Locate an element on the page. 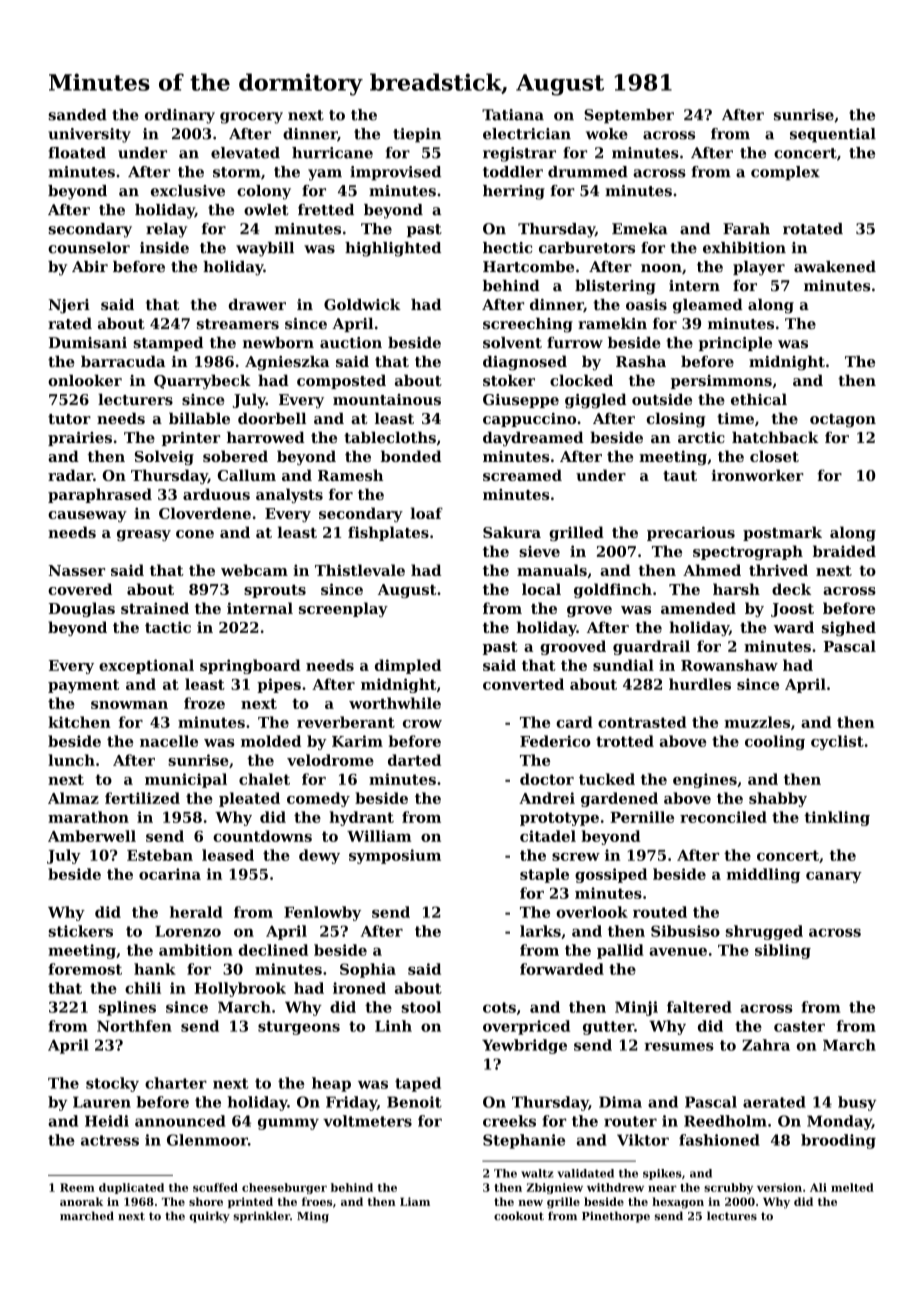  anorak is located at coordinates (81, 1201).
